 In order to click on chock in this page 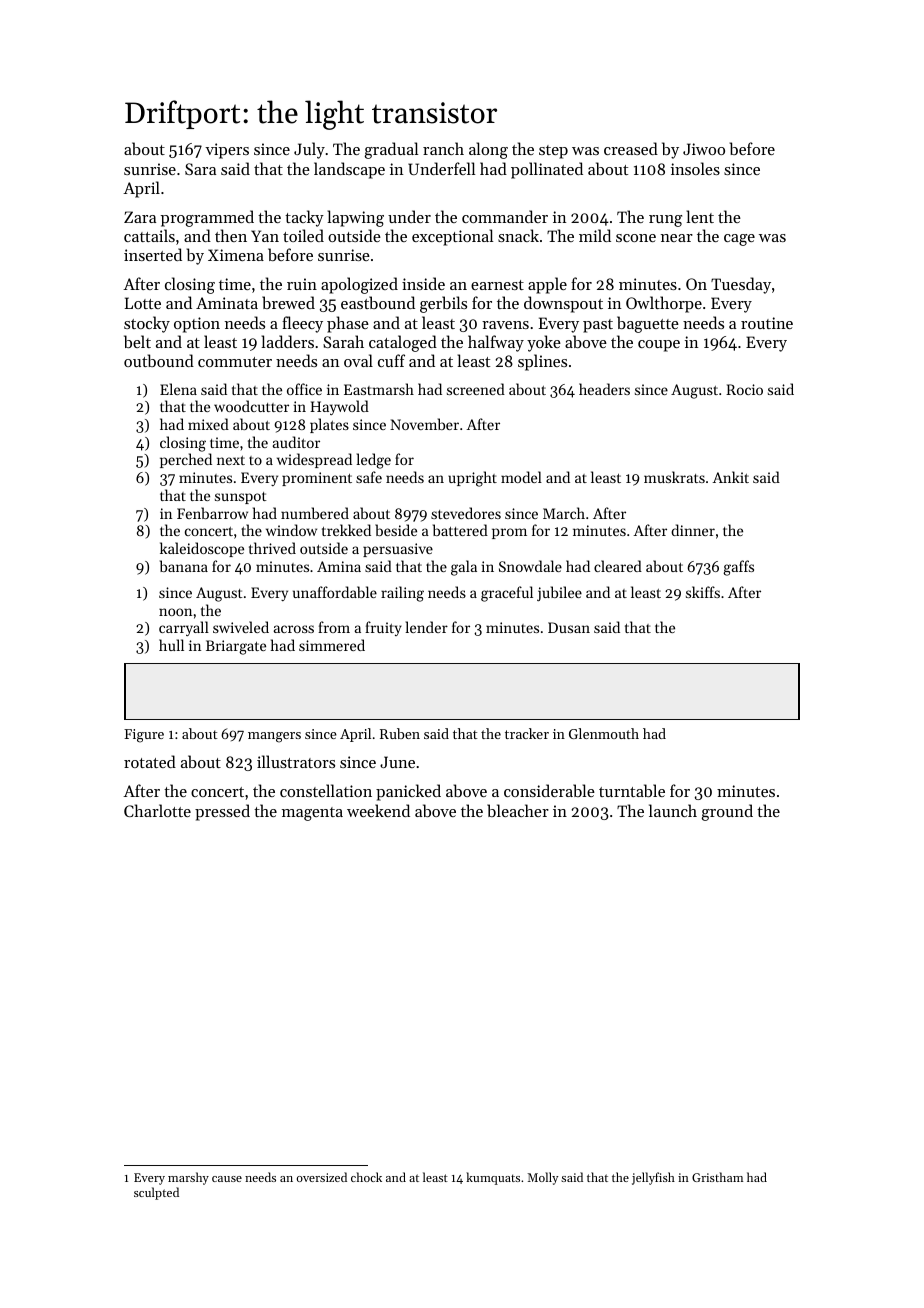, I will do `click(366, 1177)`.
